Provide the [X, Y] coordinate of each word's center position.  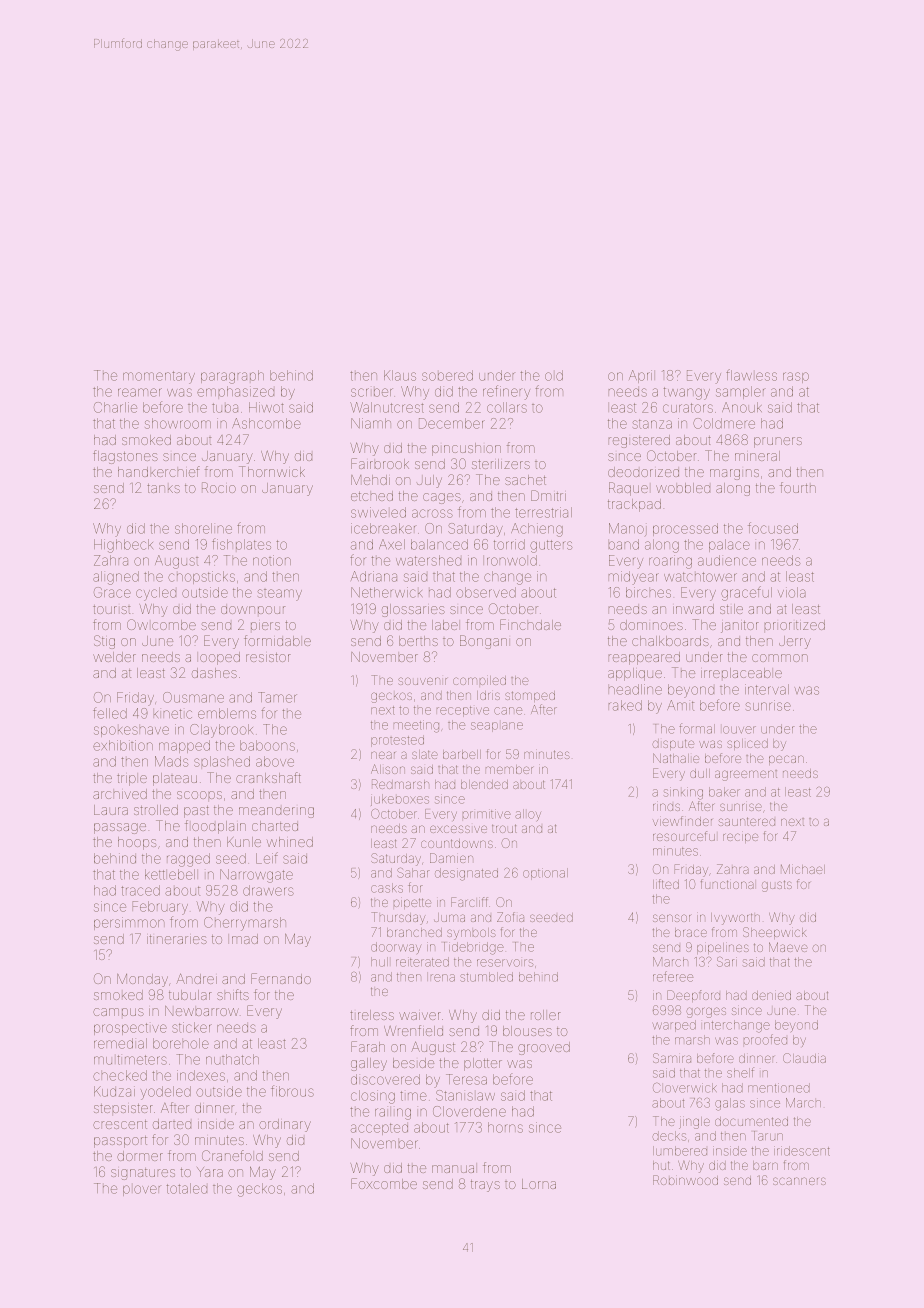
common [780, 658]
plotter [483, 1064]
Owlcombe [161, 624]
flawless [751, 375]
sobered [447, 375]
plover [142, 1190]
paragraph [232, 377]
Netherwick [386, 592]
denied [771, 995]
